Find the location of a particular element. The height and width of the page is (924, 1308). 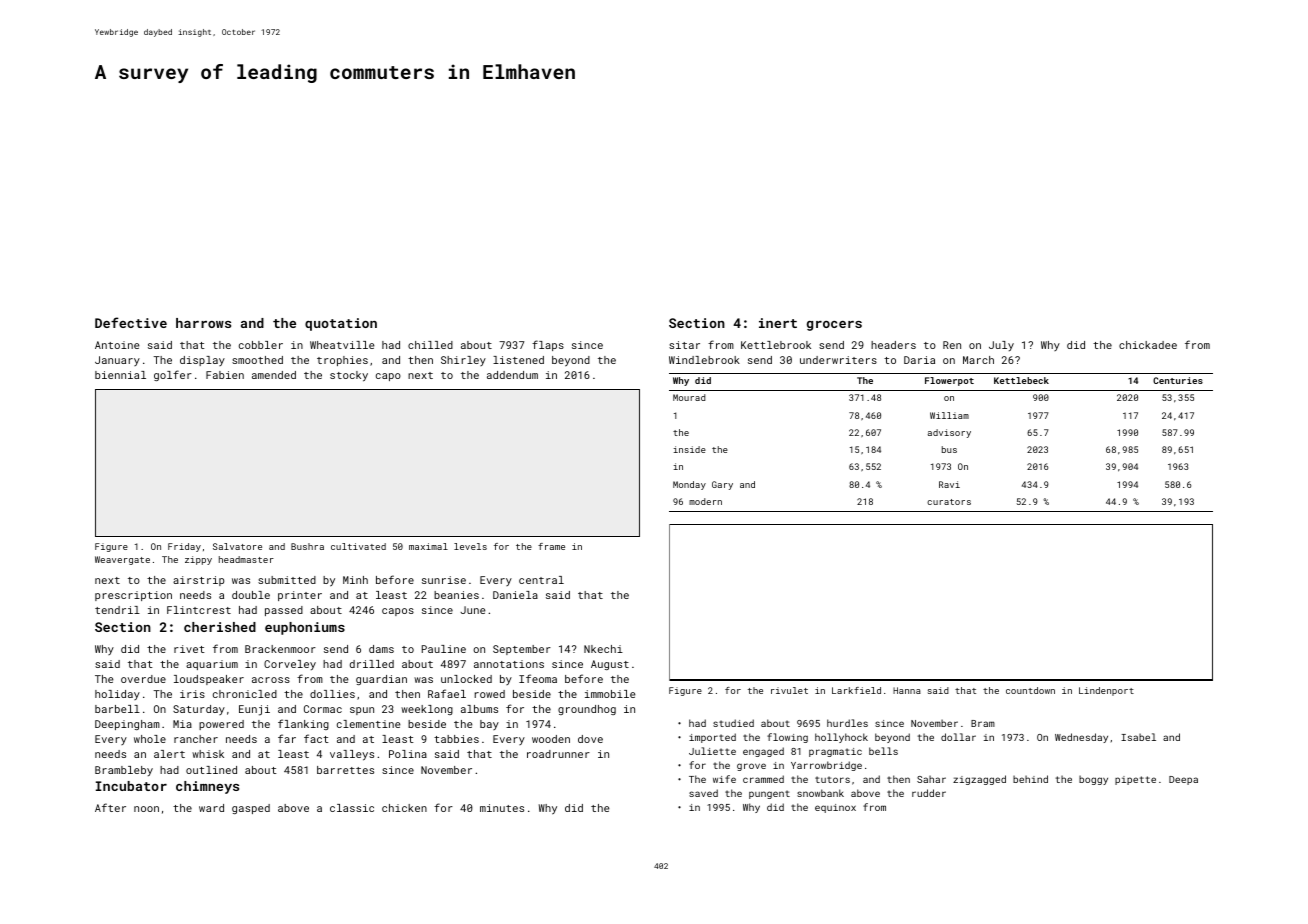

quotation is located at coordinates (341, 324).
